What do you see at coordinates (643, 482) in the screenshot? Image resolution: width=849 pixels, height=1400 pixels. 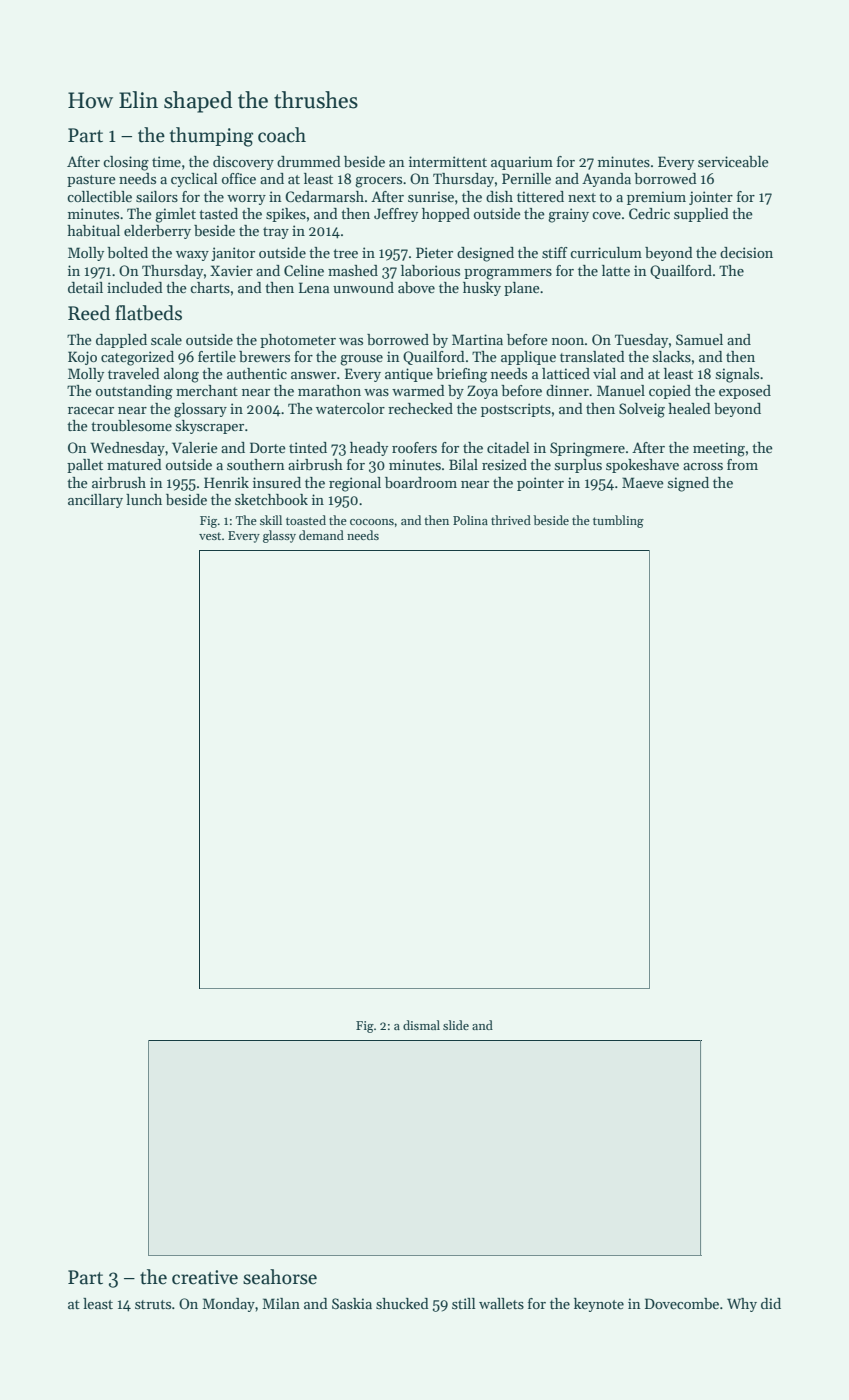 I see `Maeve` at bounding box center [643, 482].
